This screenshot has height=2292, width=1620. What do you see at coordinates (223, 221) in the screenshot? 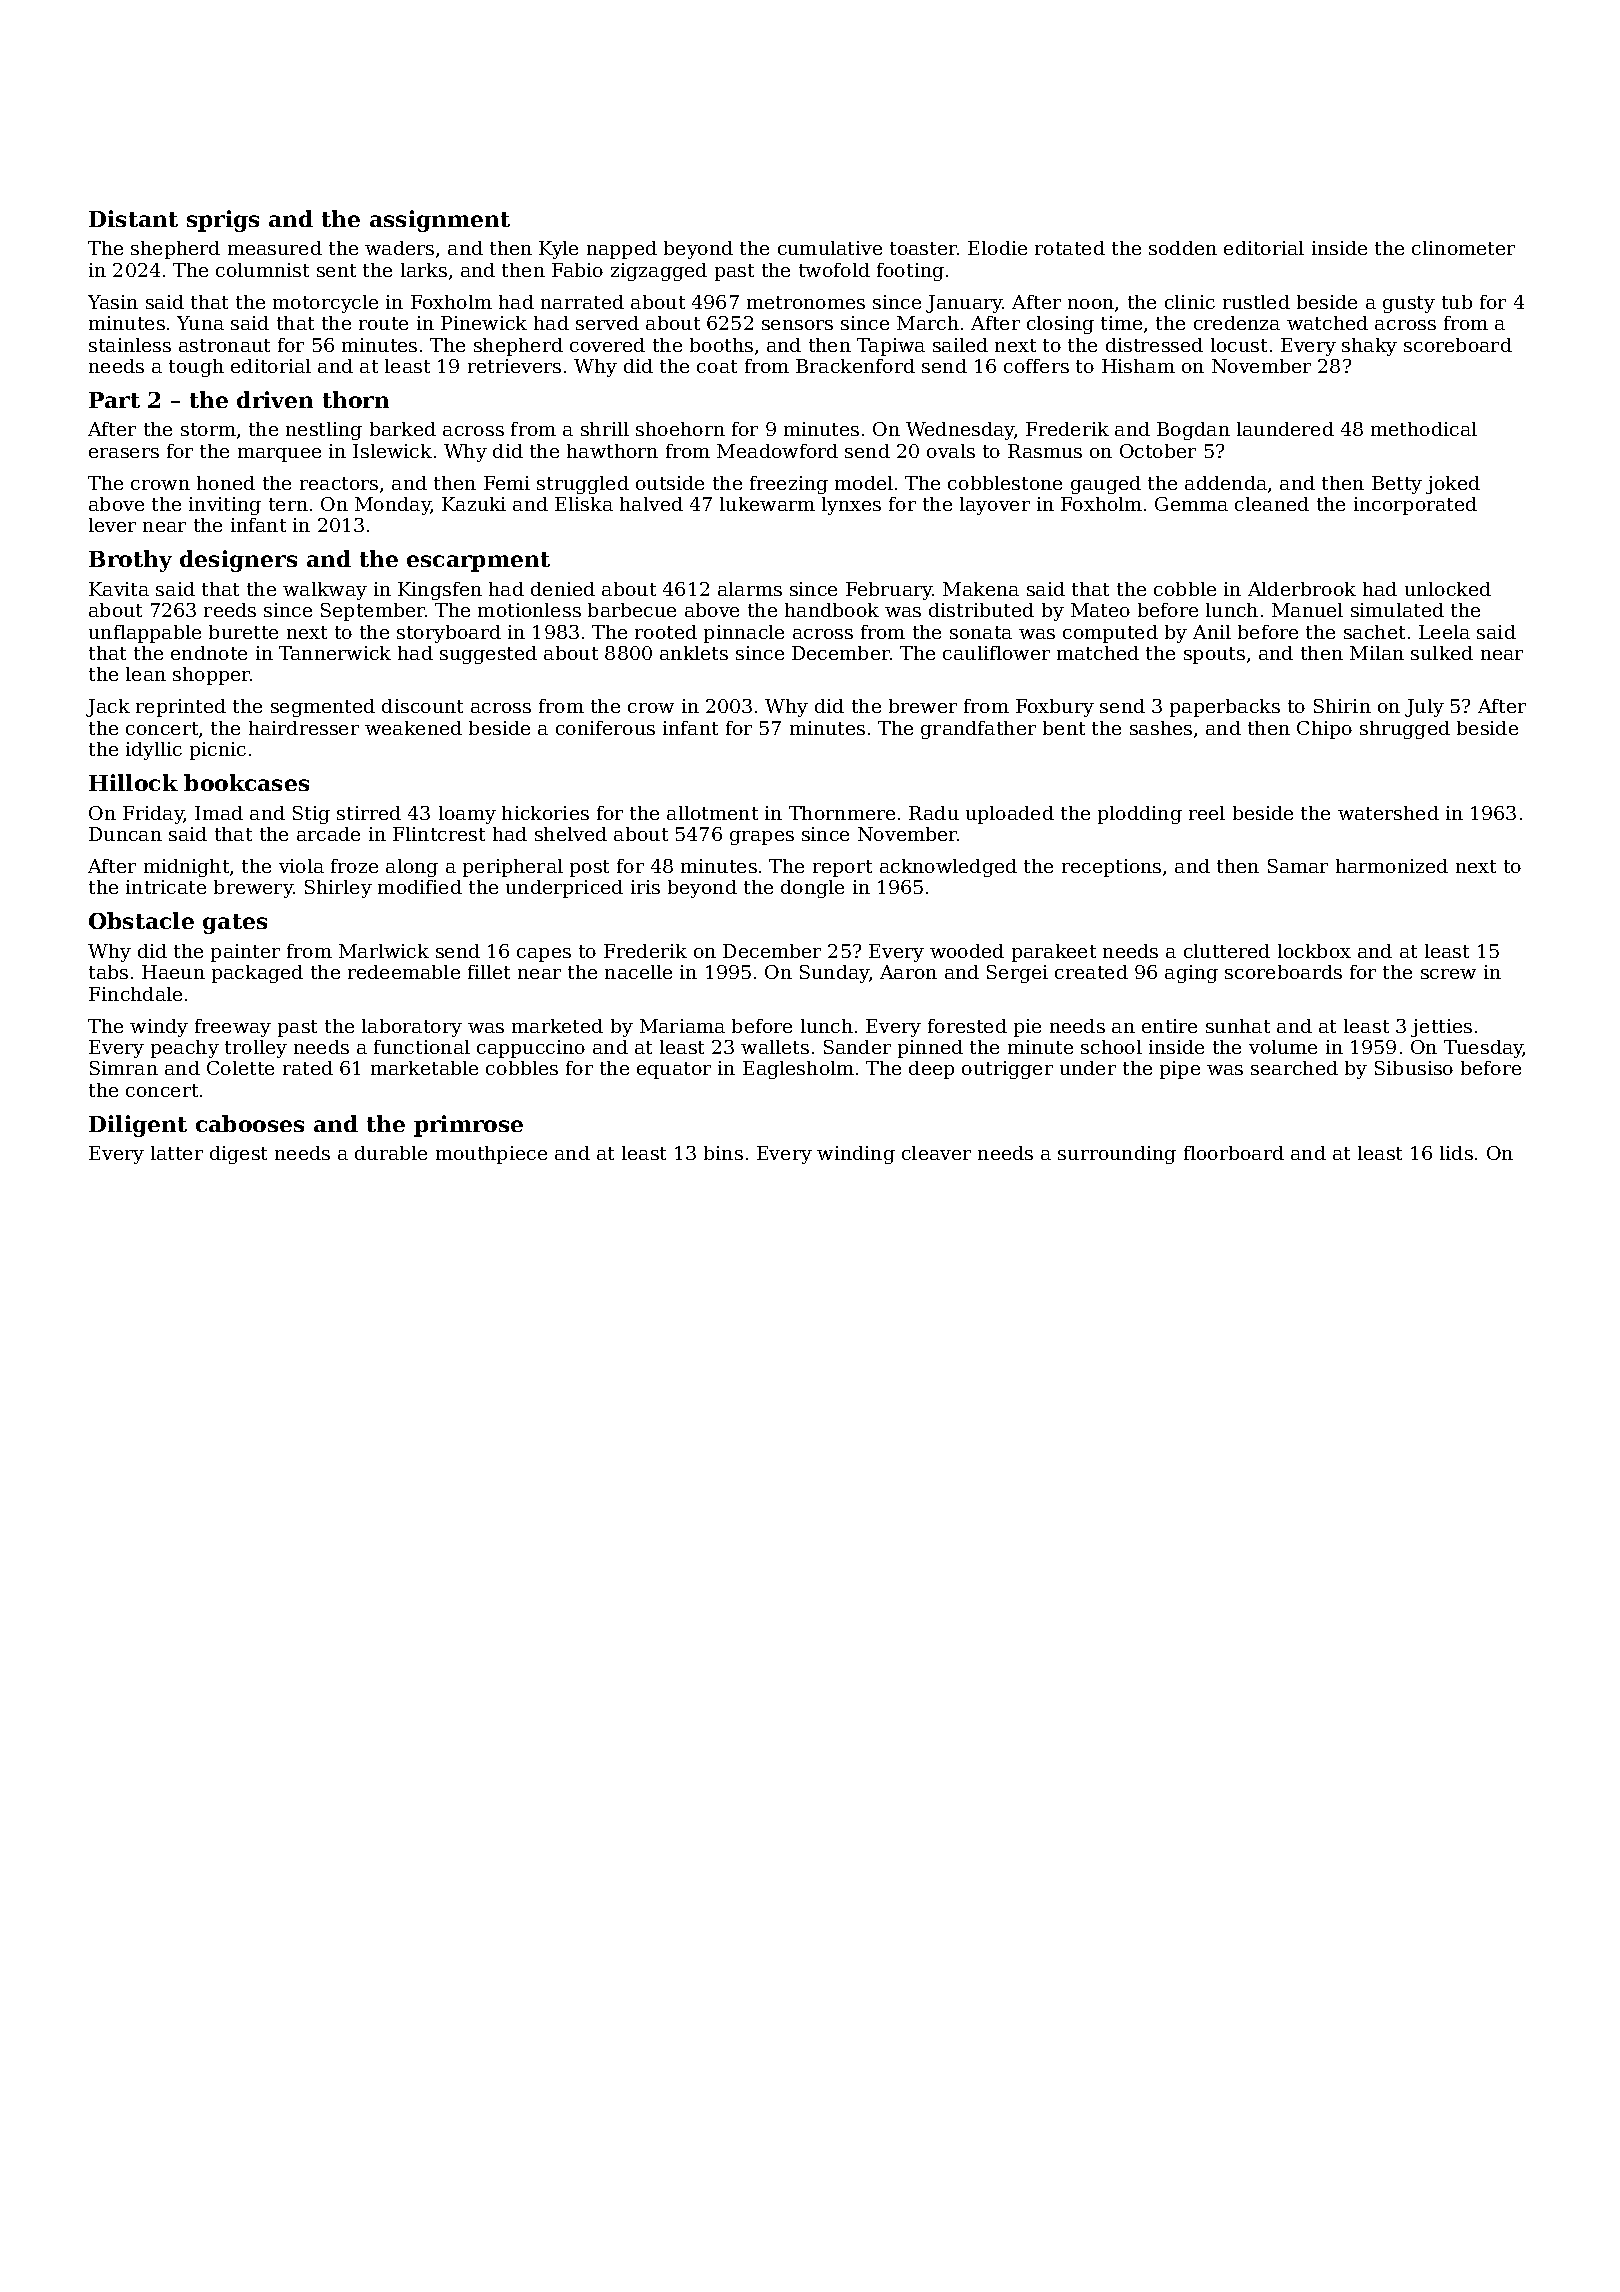
I see `sprigs` at bounding box center [223, 221].
